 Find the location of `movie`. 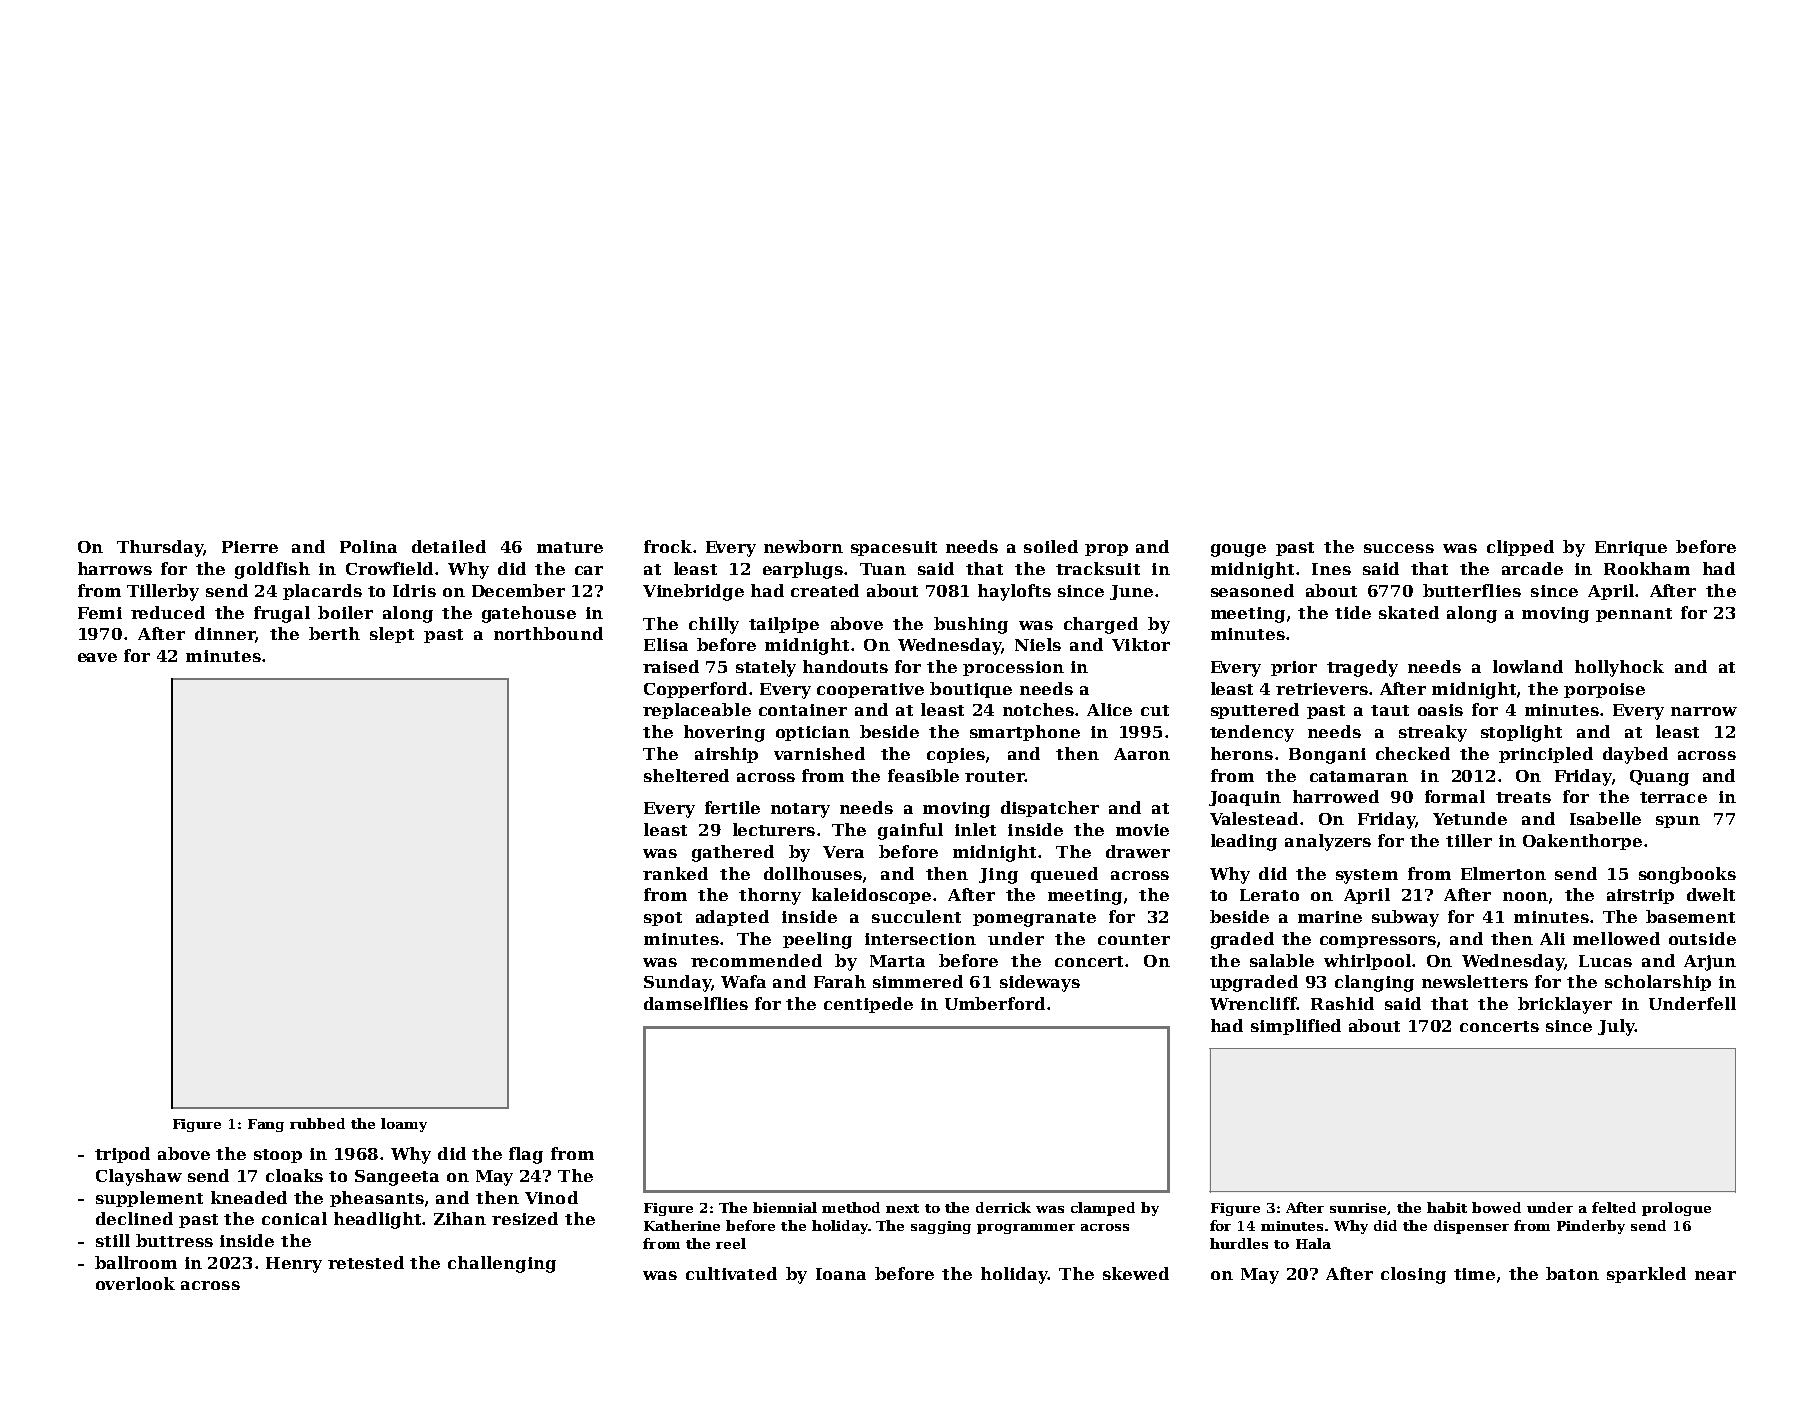

movie is located at coordinates (1142, 830).
